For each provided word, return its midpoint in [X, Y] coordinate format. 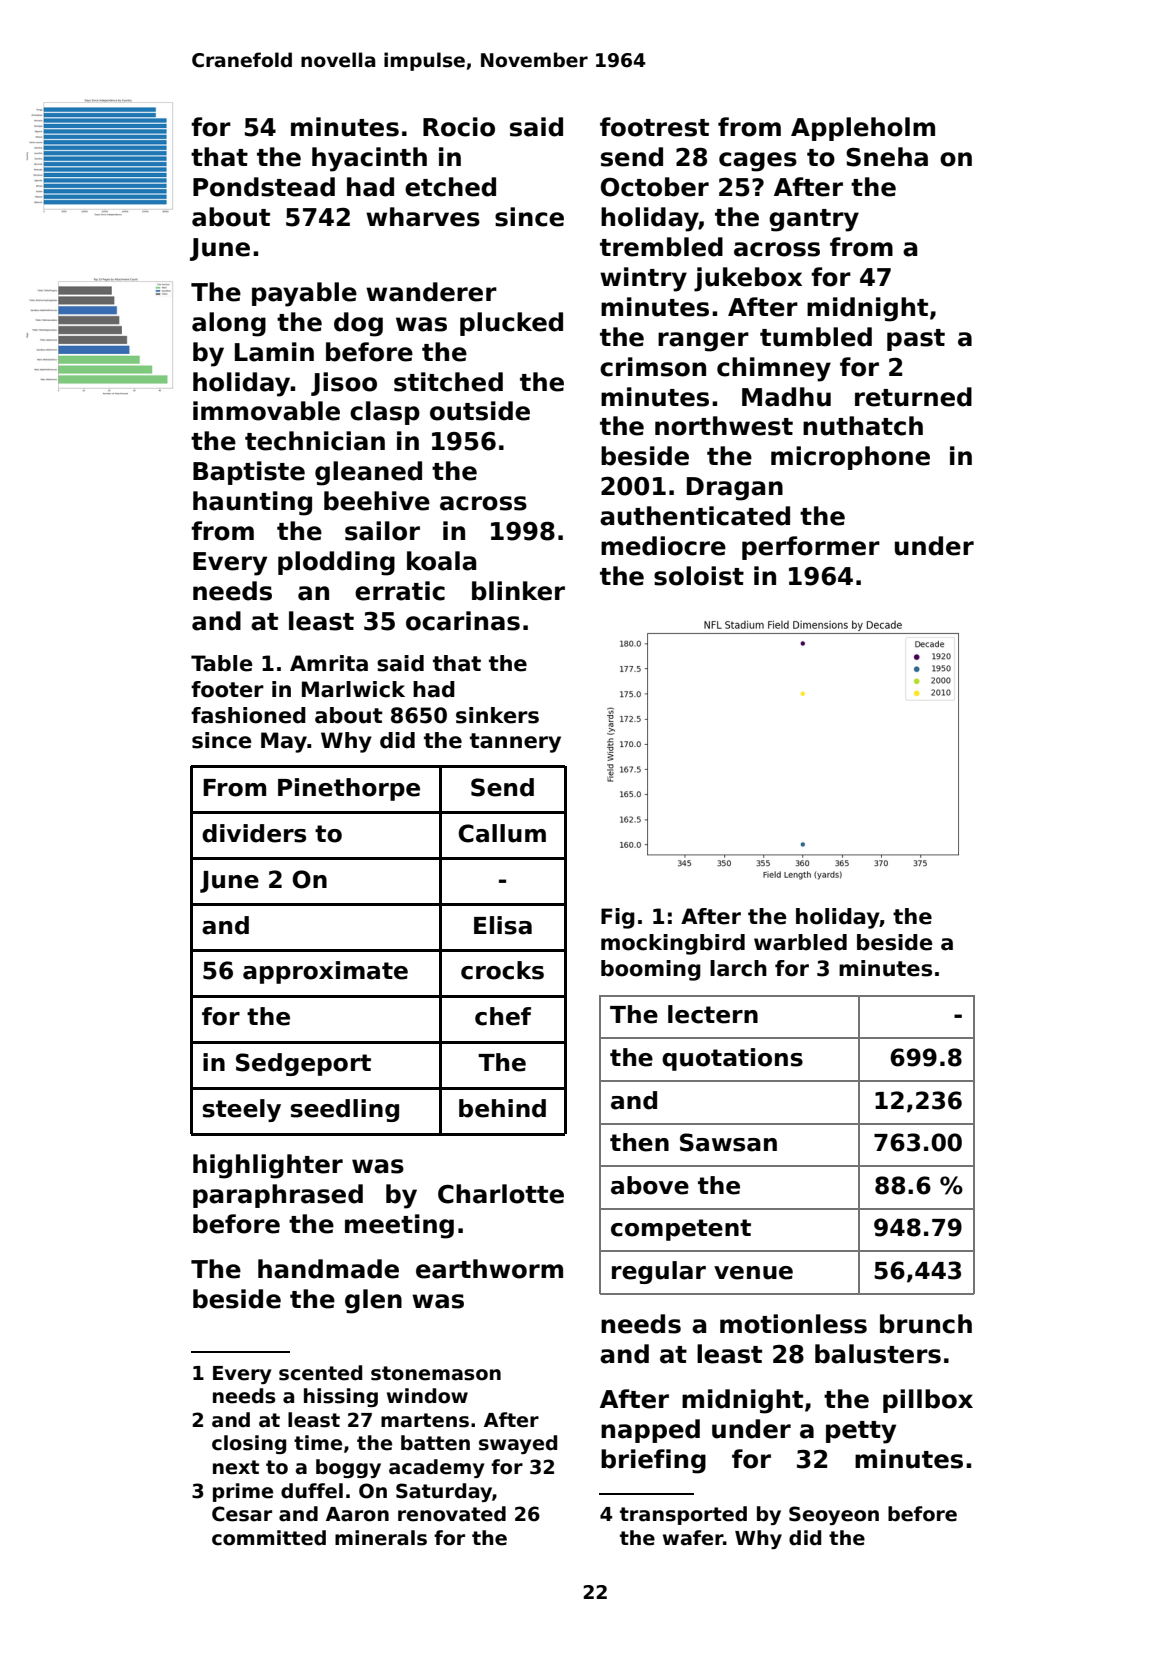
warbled [800, 942]
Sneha [887, 157]
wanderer [431, 292]
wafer [693, 1538]
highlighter [268, 1166]
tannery [515, 743]
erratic [400, 591]
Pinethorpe [349, 789]
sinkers [497, 715]
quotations [732, 1059]
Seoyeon [834, 1515]
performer [811, 548]
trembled [661, 247]
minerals [381, 1538]
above [650, 1185]
